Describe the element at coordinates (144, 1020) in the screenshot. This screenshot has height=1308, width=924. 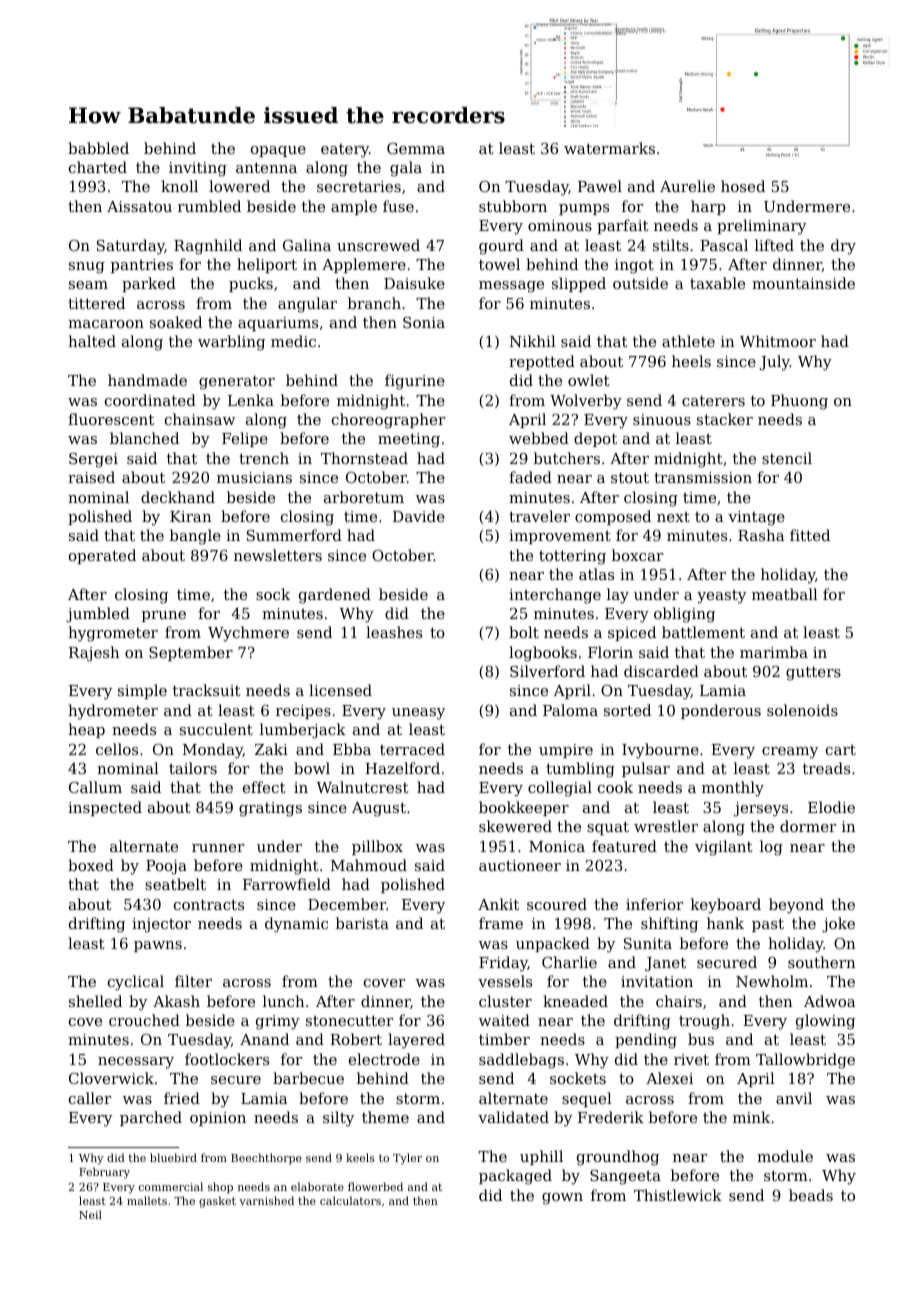
I see `crouched` at that location.
